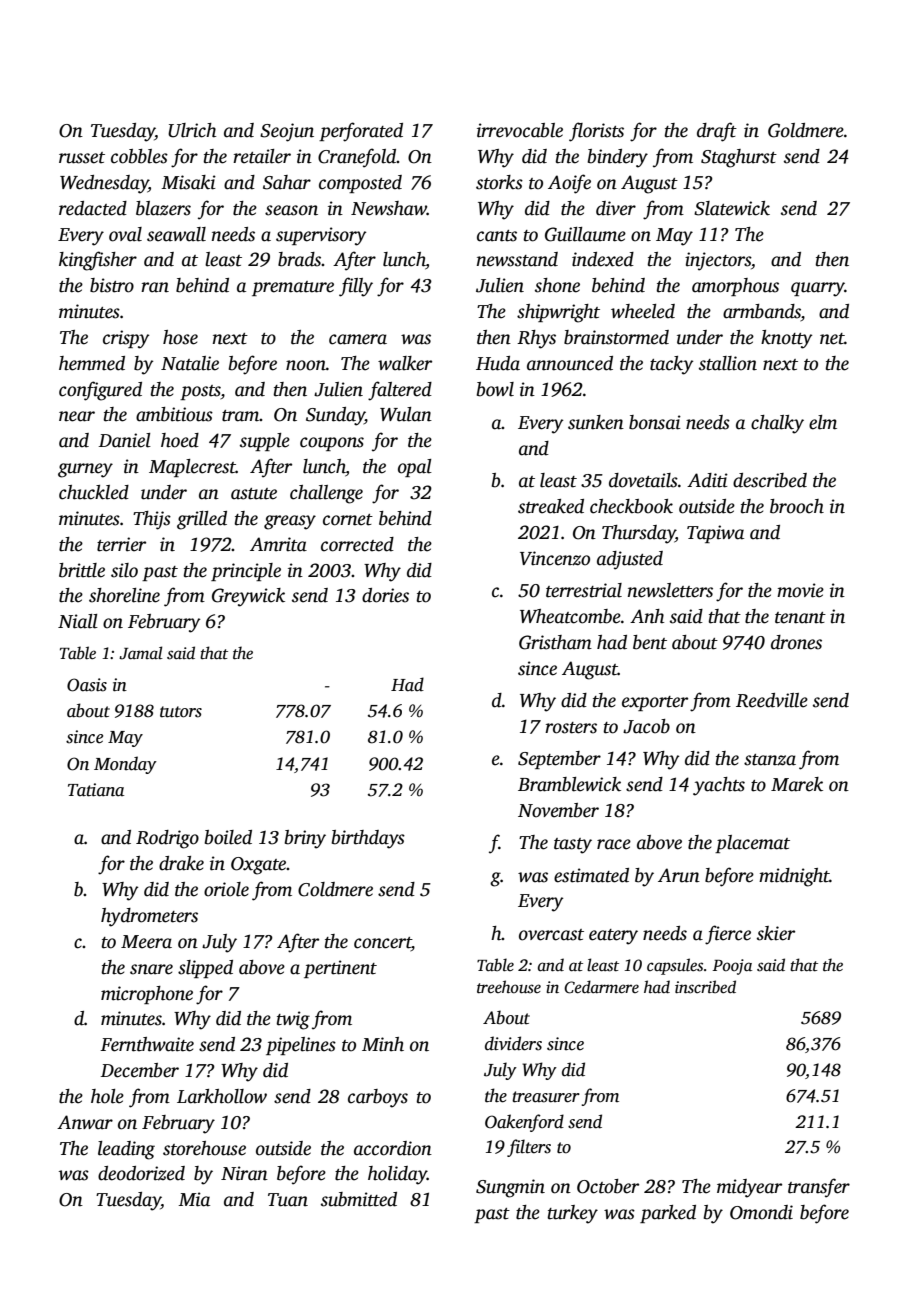 The height and width of the screenshot is (1316, 908). Describe the element at coordinates (192, 130) in the screenshot. I see `Ulrich` at that location.
